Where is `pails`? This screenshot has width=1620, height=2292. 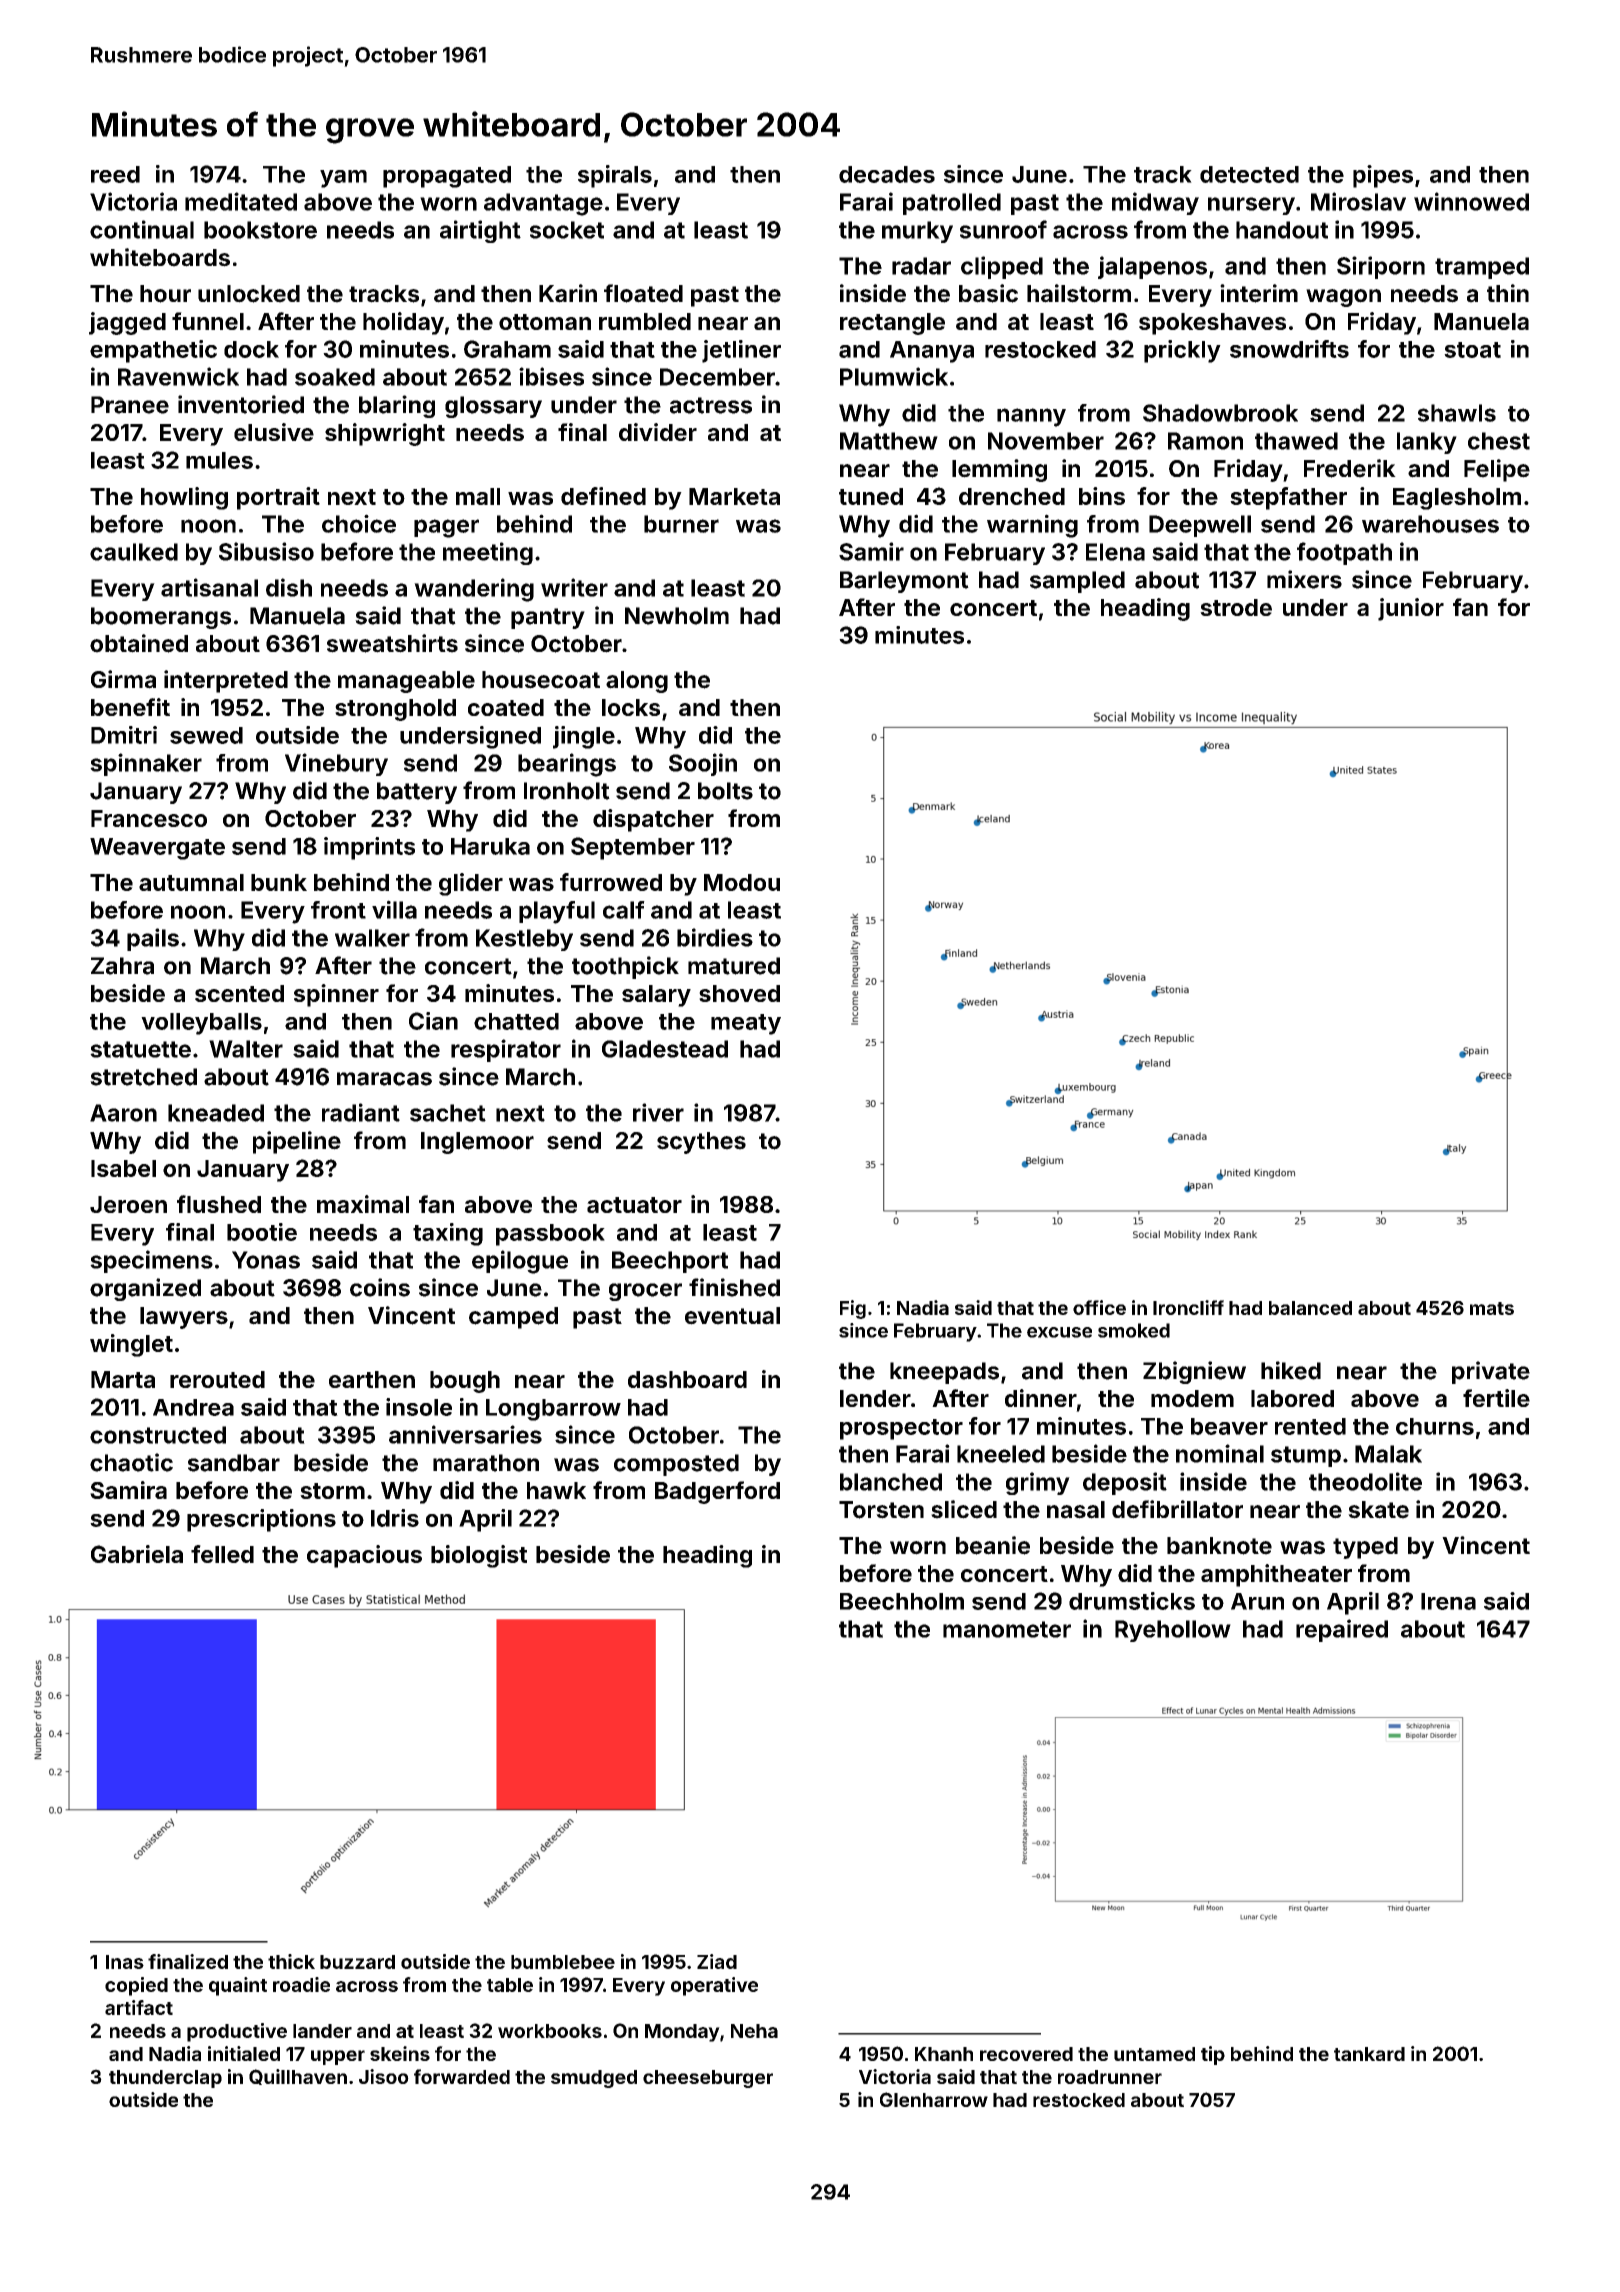
pails is located at coordinates (153, 939).
